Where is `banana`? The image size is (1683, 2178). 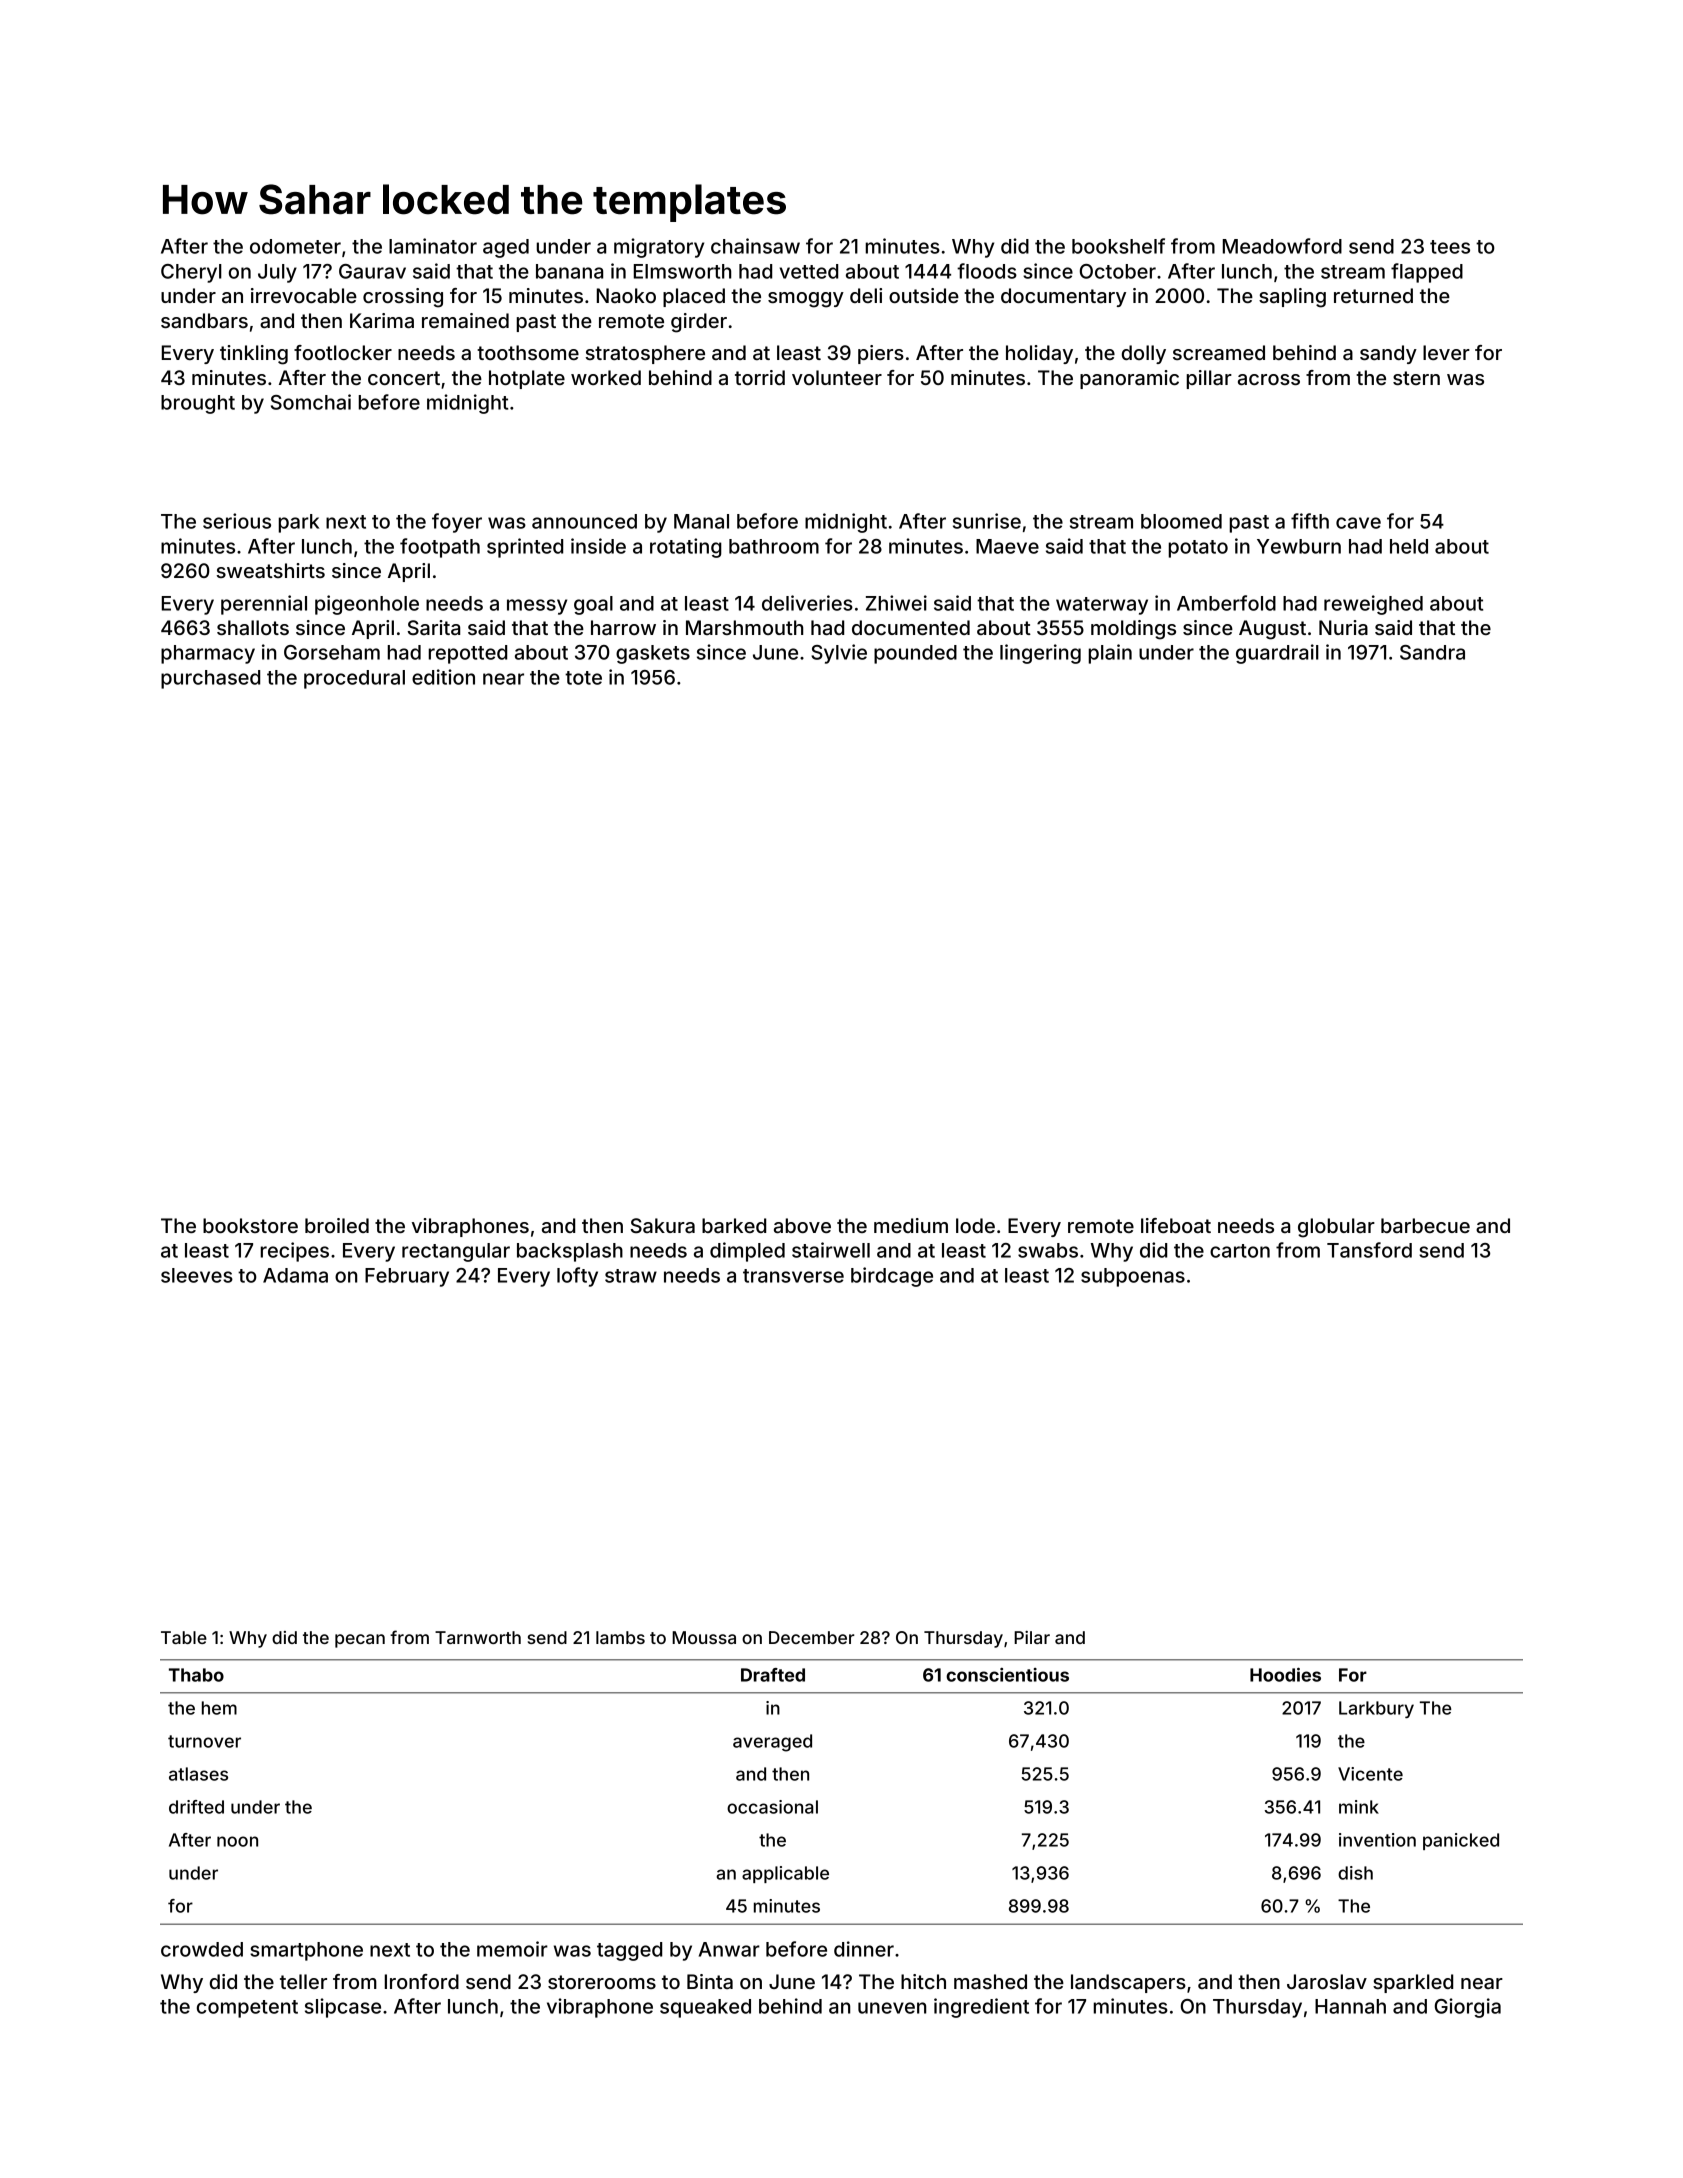
banana is located at coordinates (569, 271).
